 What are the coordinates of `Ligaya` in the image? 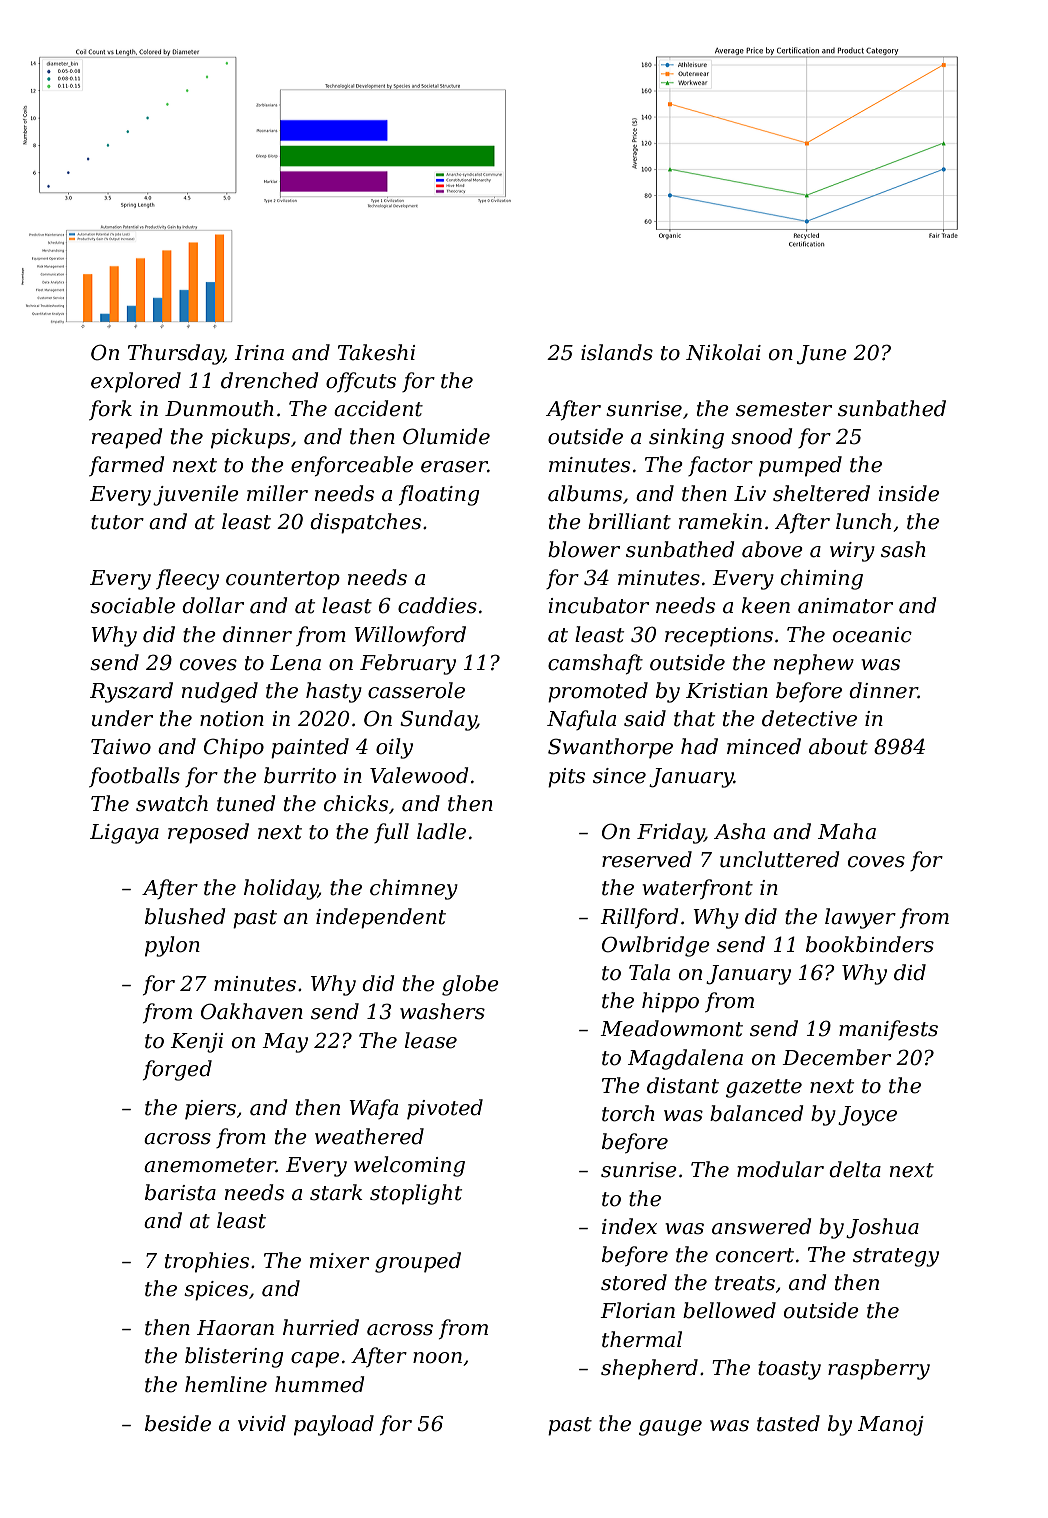 It's located at (124, 834).
